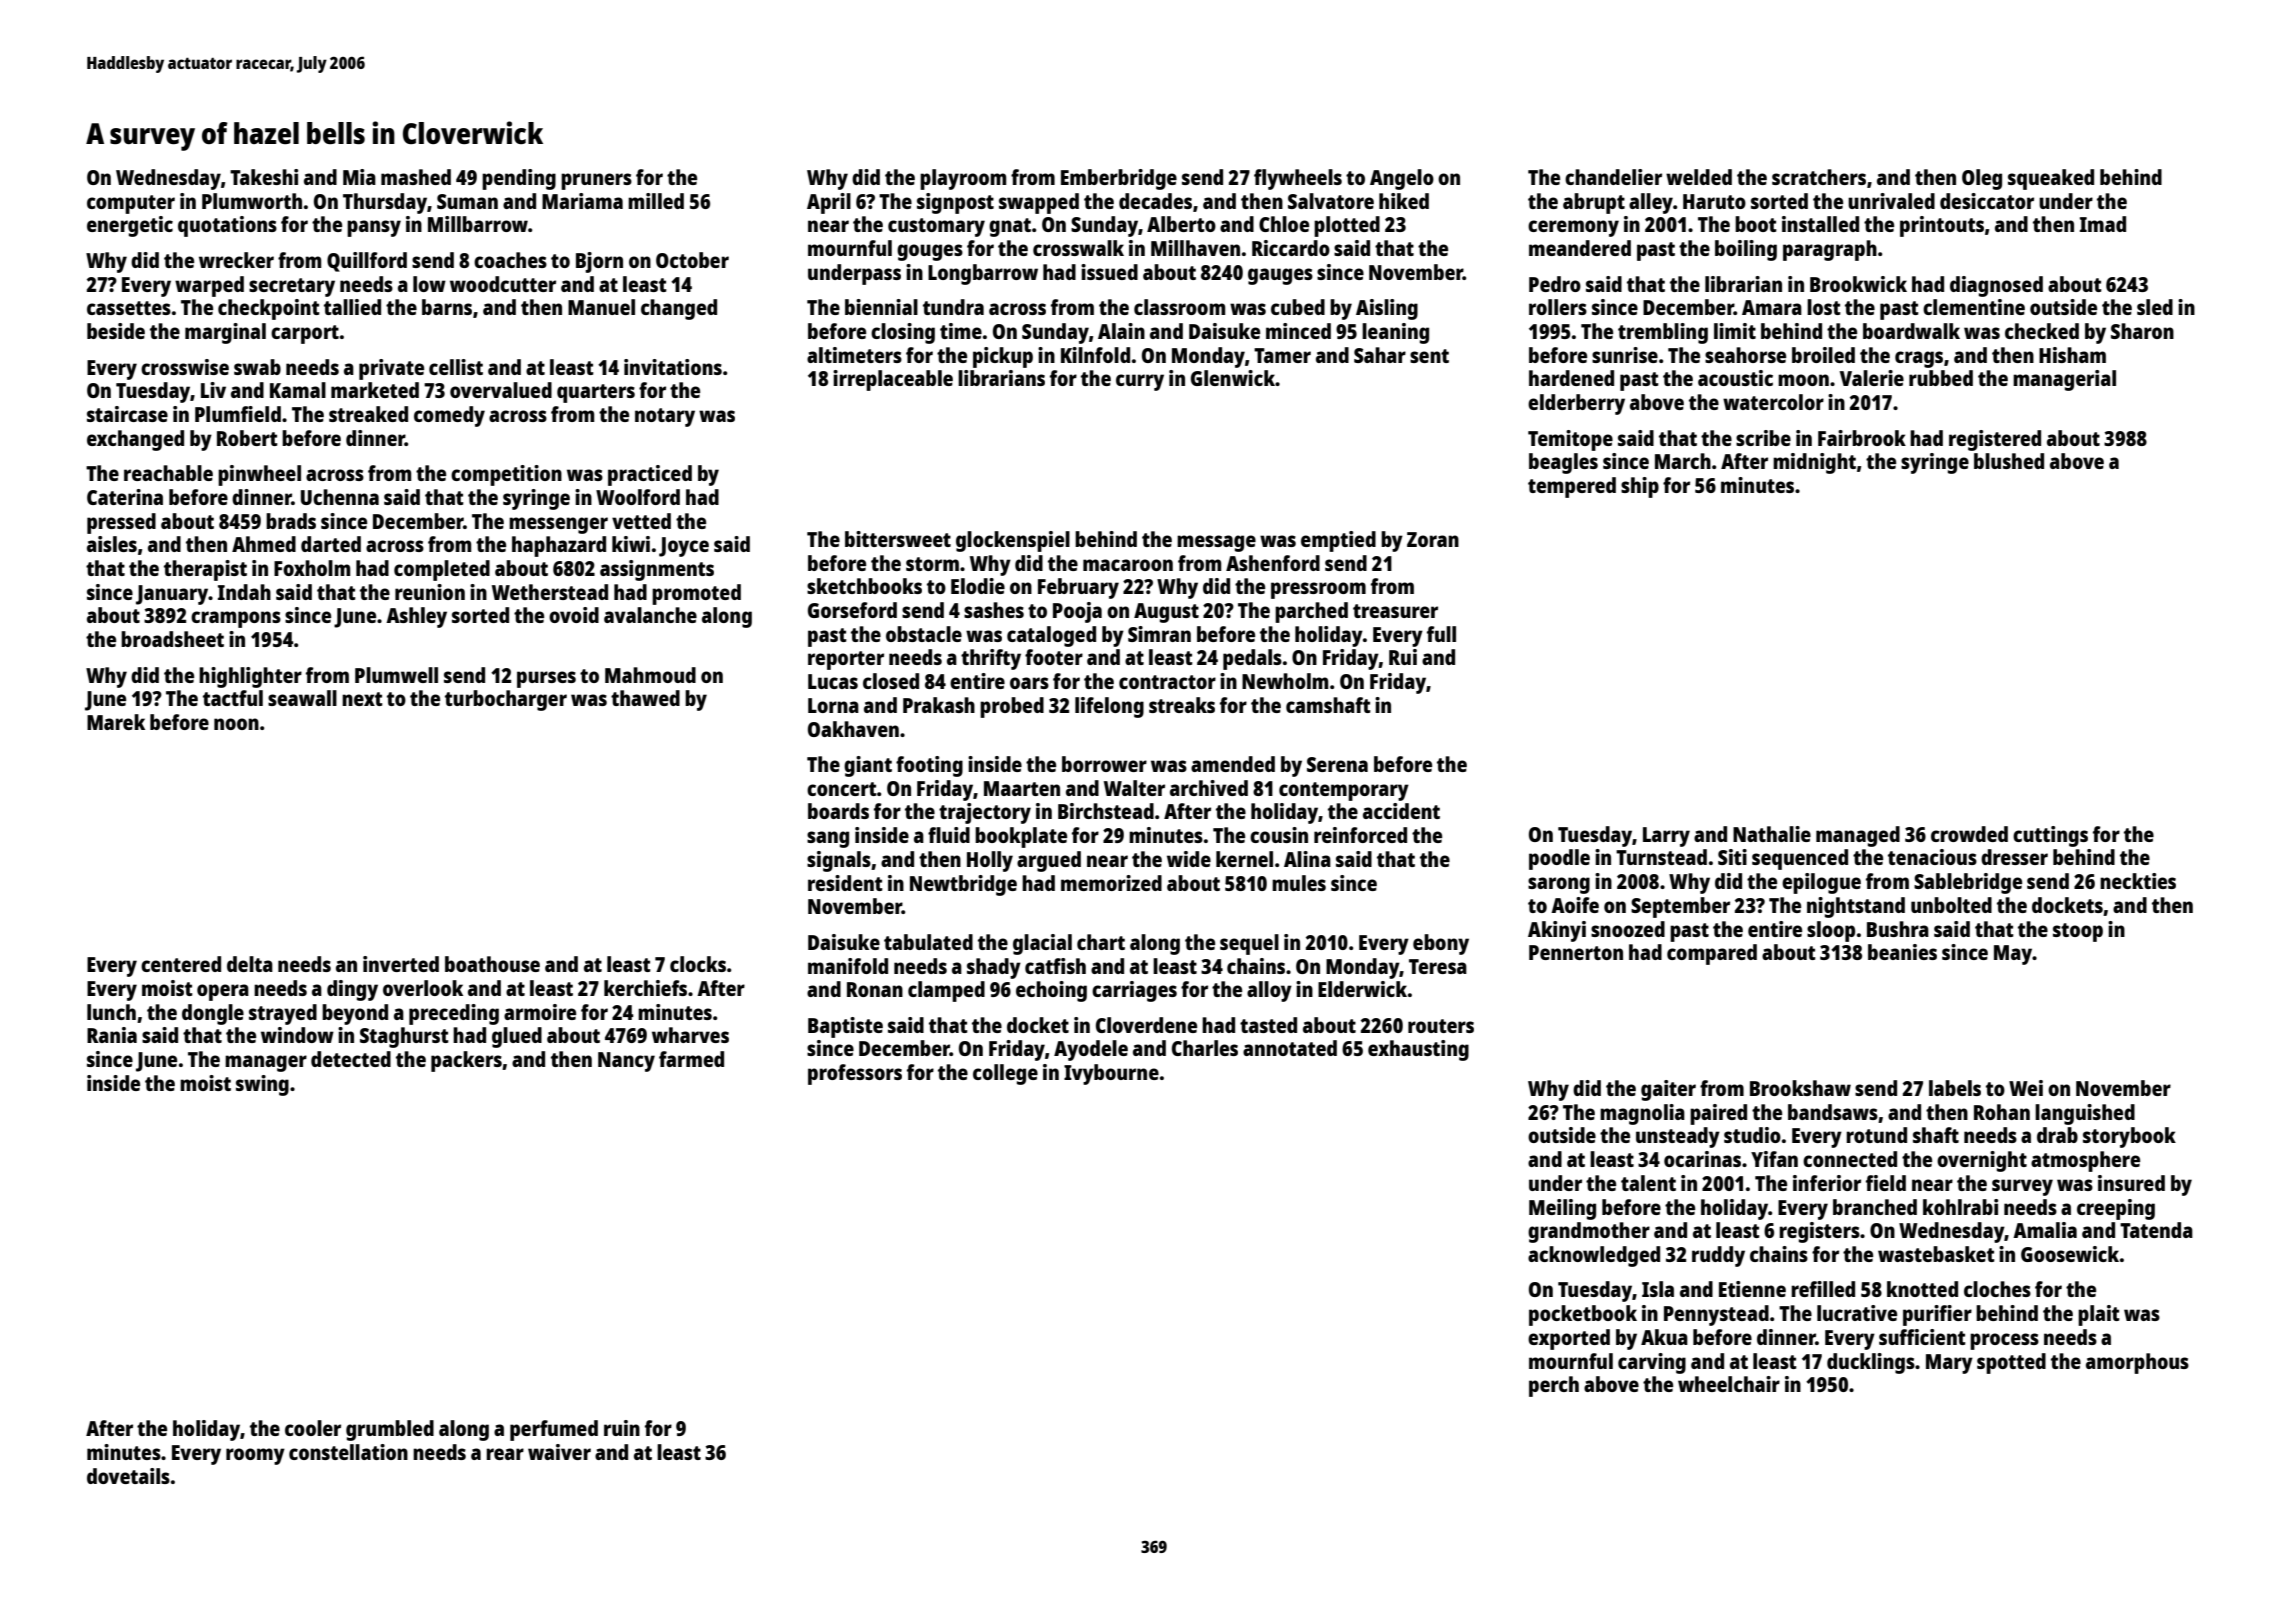  What do you see at coordinates (1752, 1135) in the page?
I see `studio` at bounding box center [1752, 1135].
